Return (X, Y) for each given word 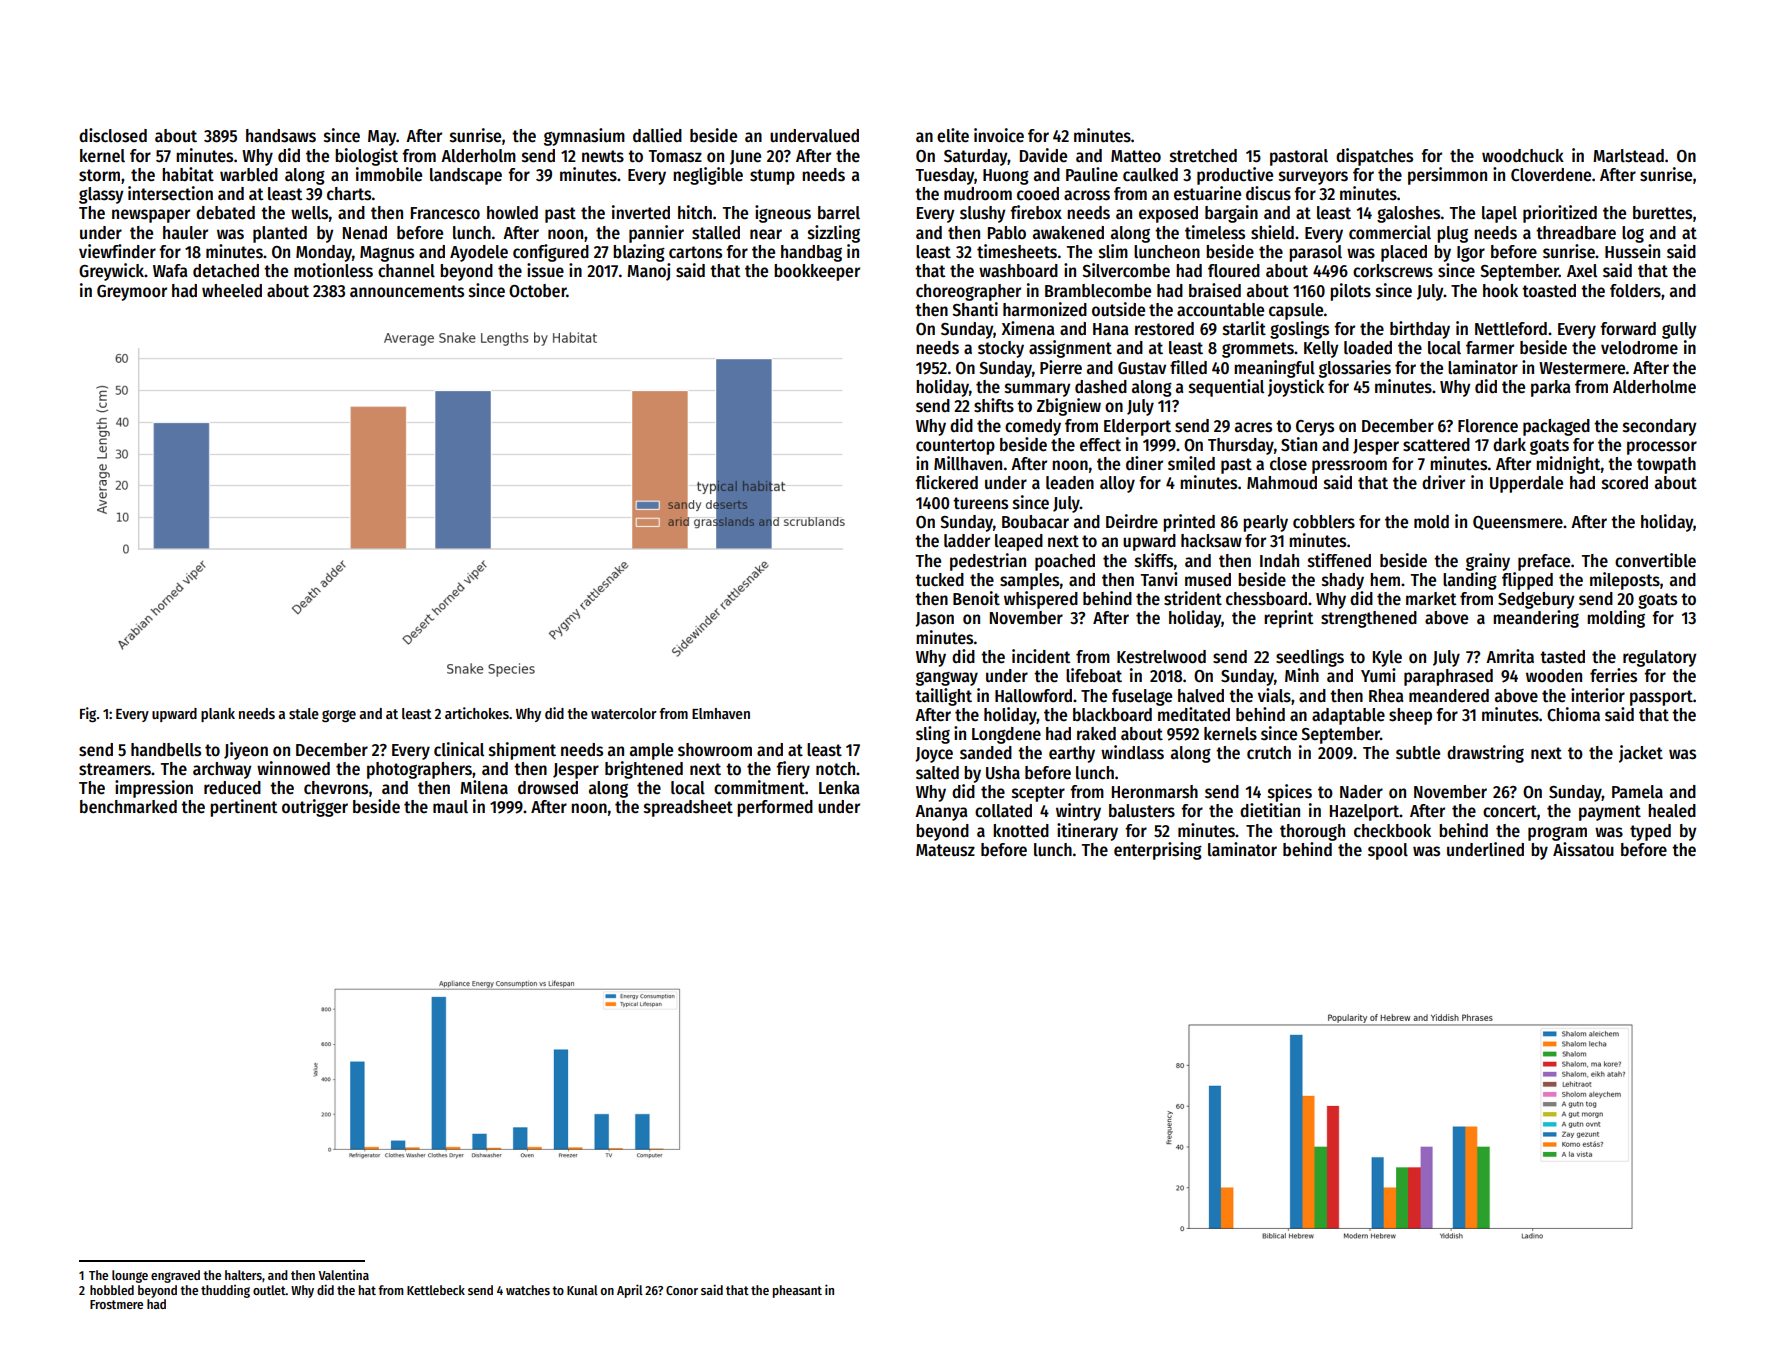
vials (1274, 695)
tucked (939, 580)
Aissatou (1583, 849)
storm (99, 175)
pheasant (797, 1291)
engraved (175, 1276)
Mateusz (945, 850)
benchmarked (128, 807)
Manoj (649, 272)
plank (218, 715)
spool (1388, 851)
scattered (1436, 445)
